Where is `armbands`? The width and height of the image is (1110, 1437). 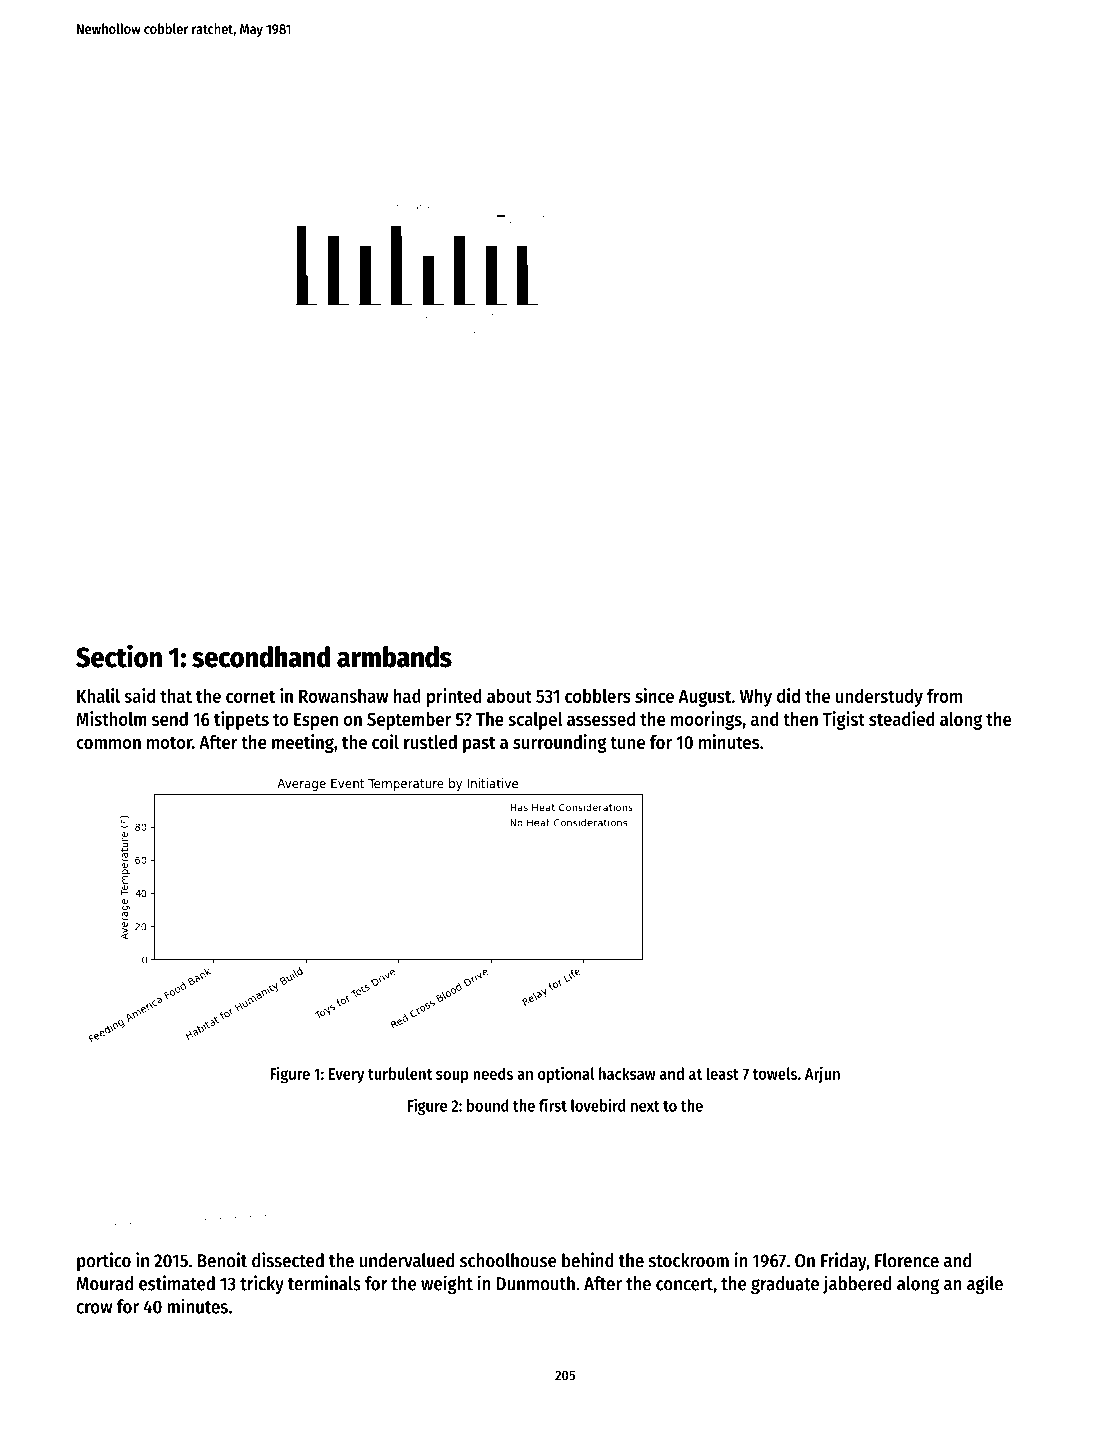 armbands is located at coordinates (394, 657).
